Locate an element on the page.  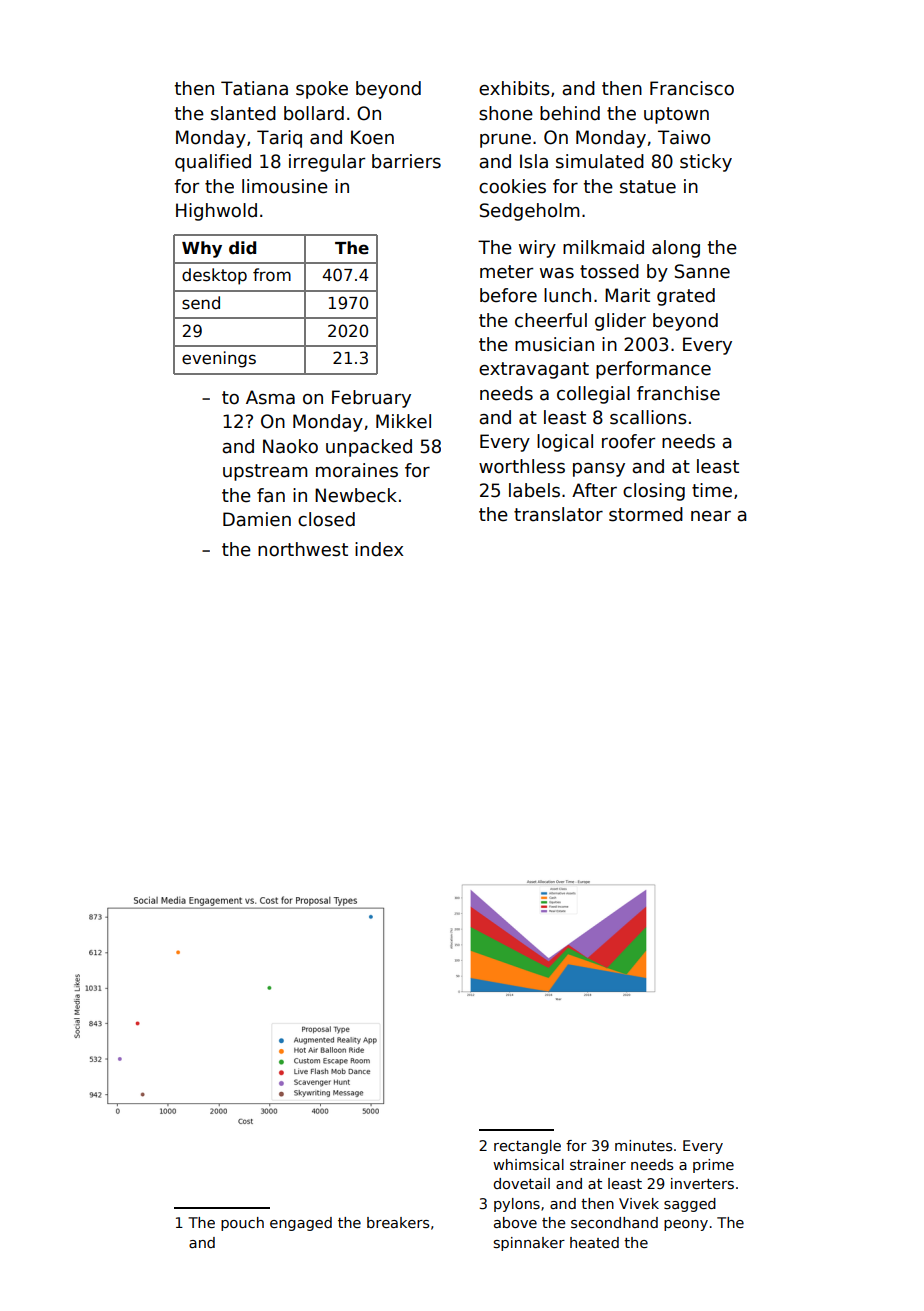
Damien is located at coordinates (257, 519).
